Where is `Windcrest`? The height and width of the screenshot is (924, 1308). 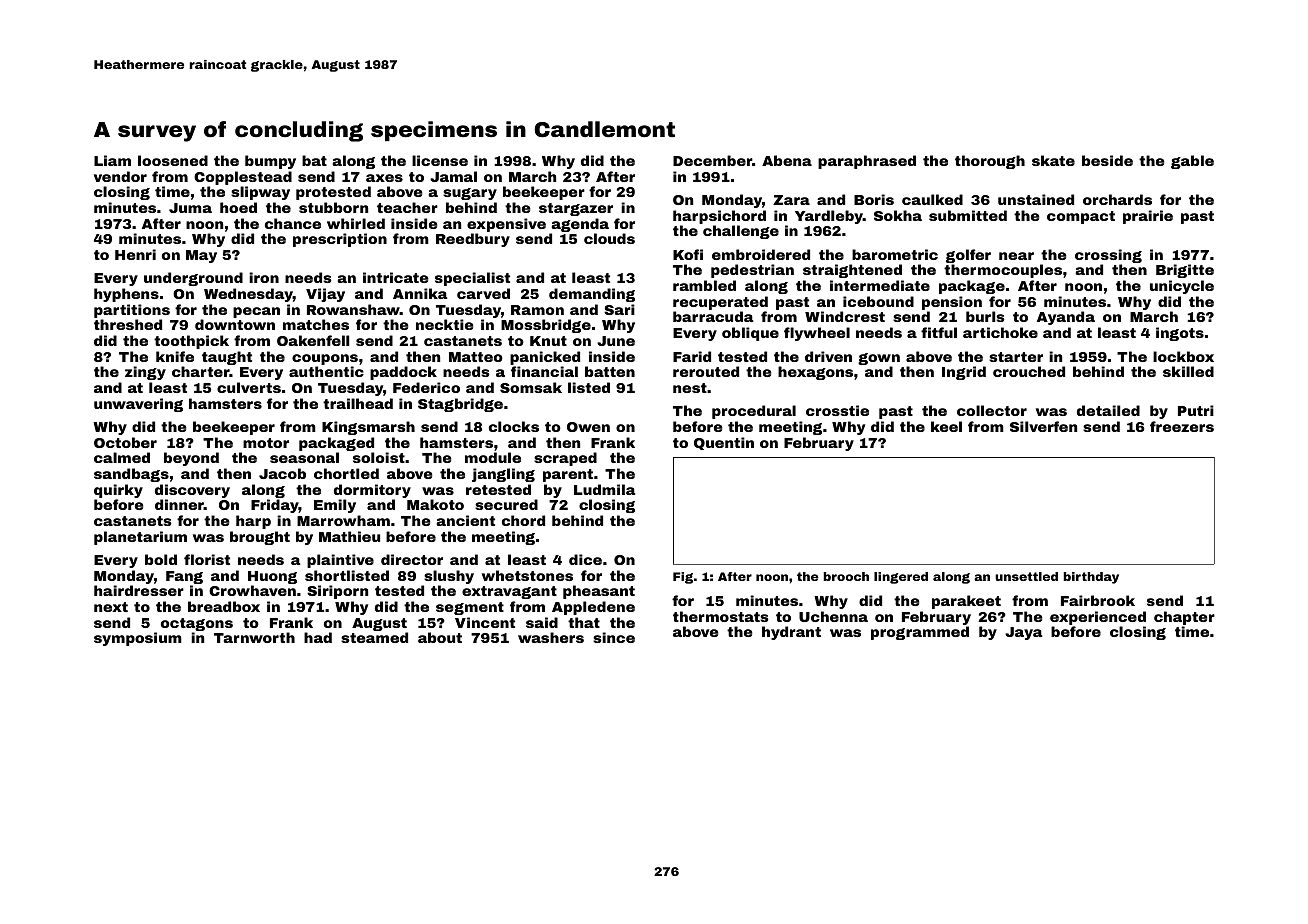 Windcrest is located at coordinates (845, 316).
